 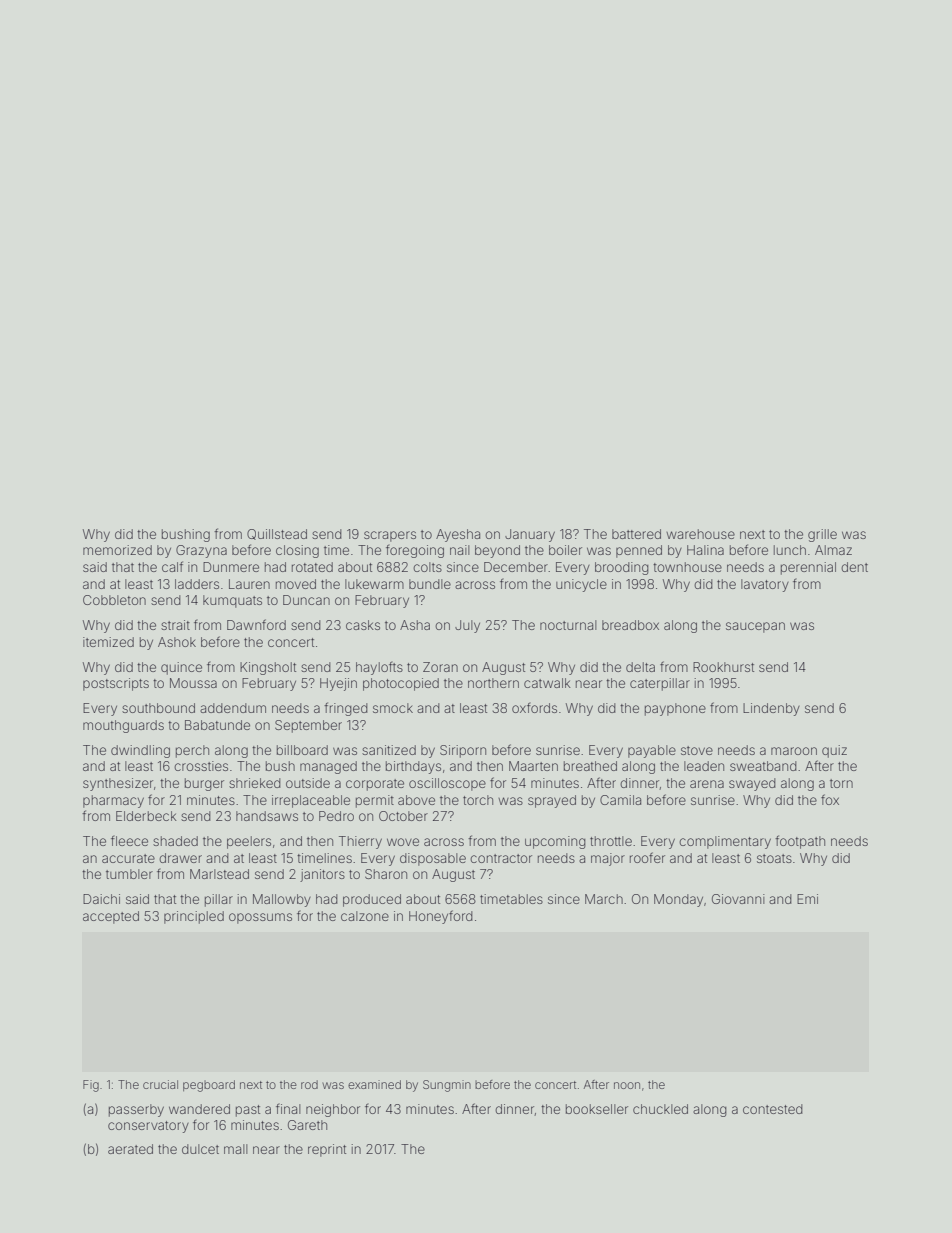 I want to click on dwindling, so click(x=140, y=751).
